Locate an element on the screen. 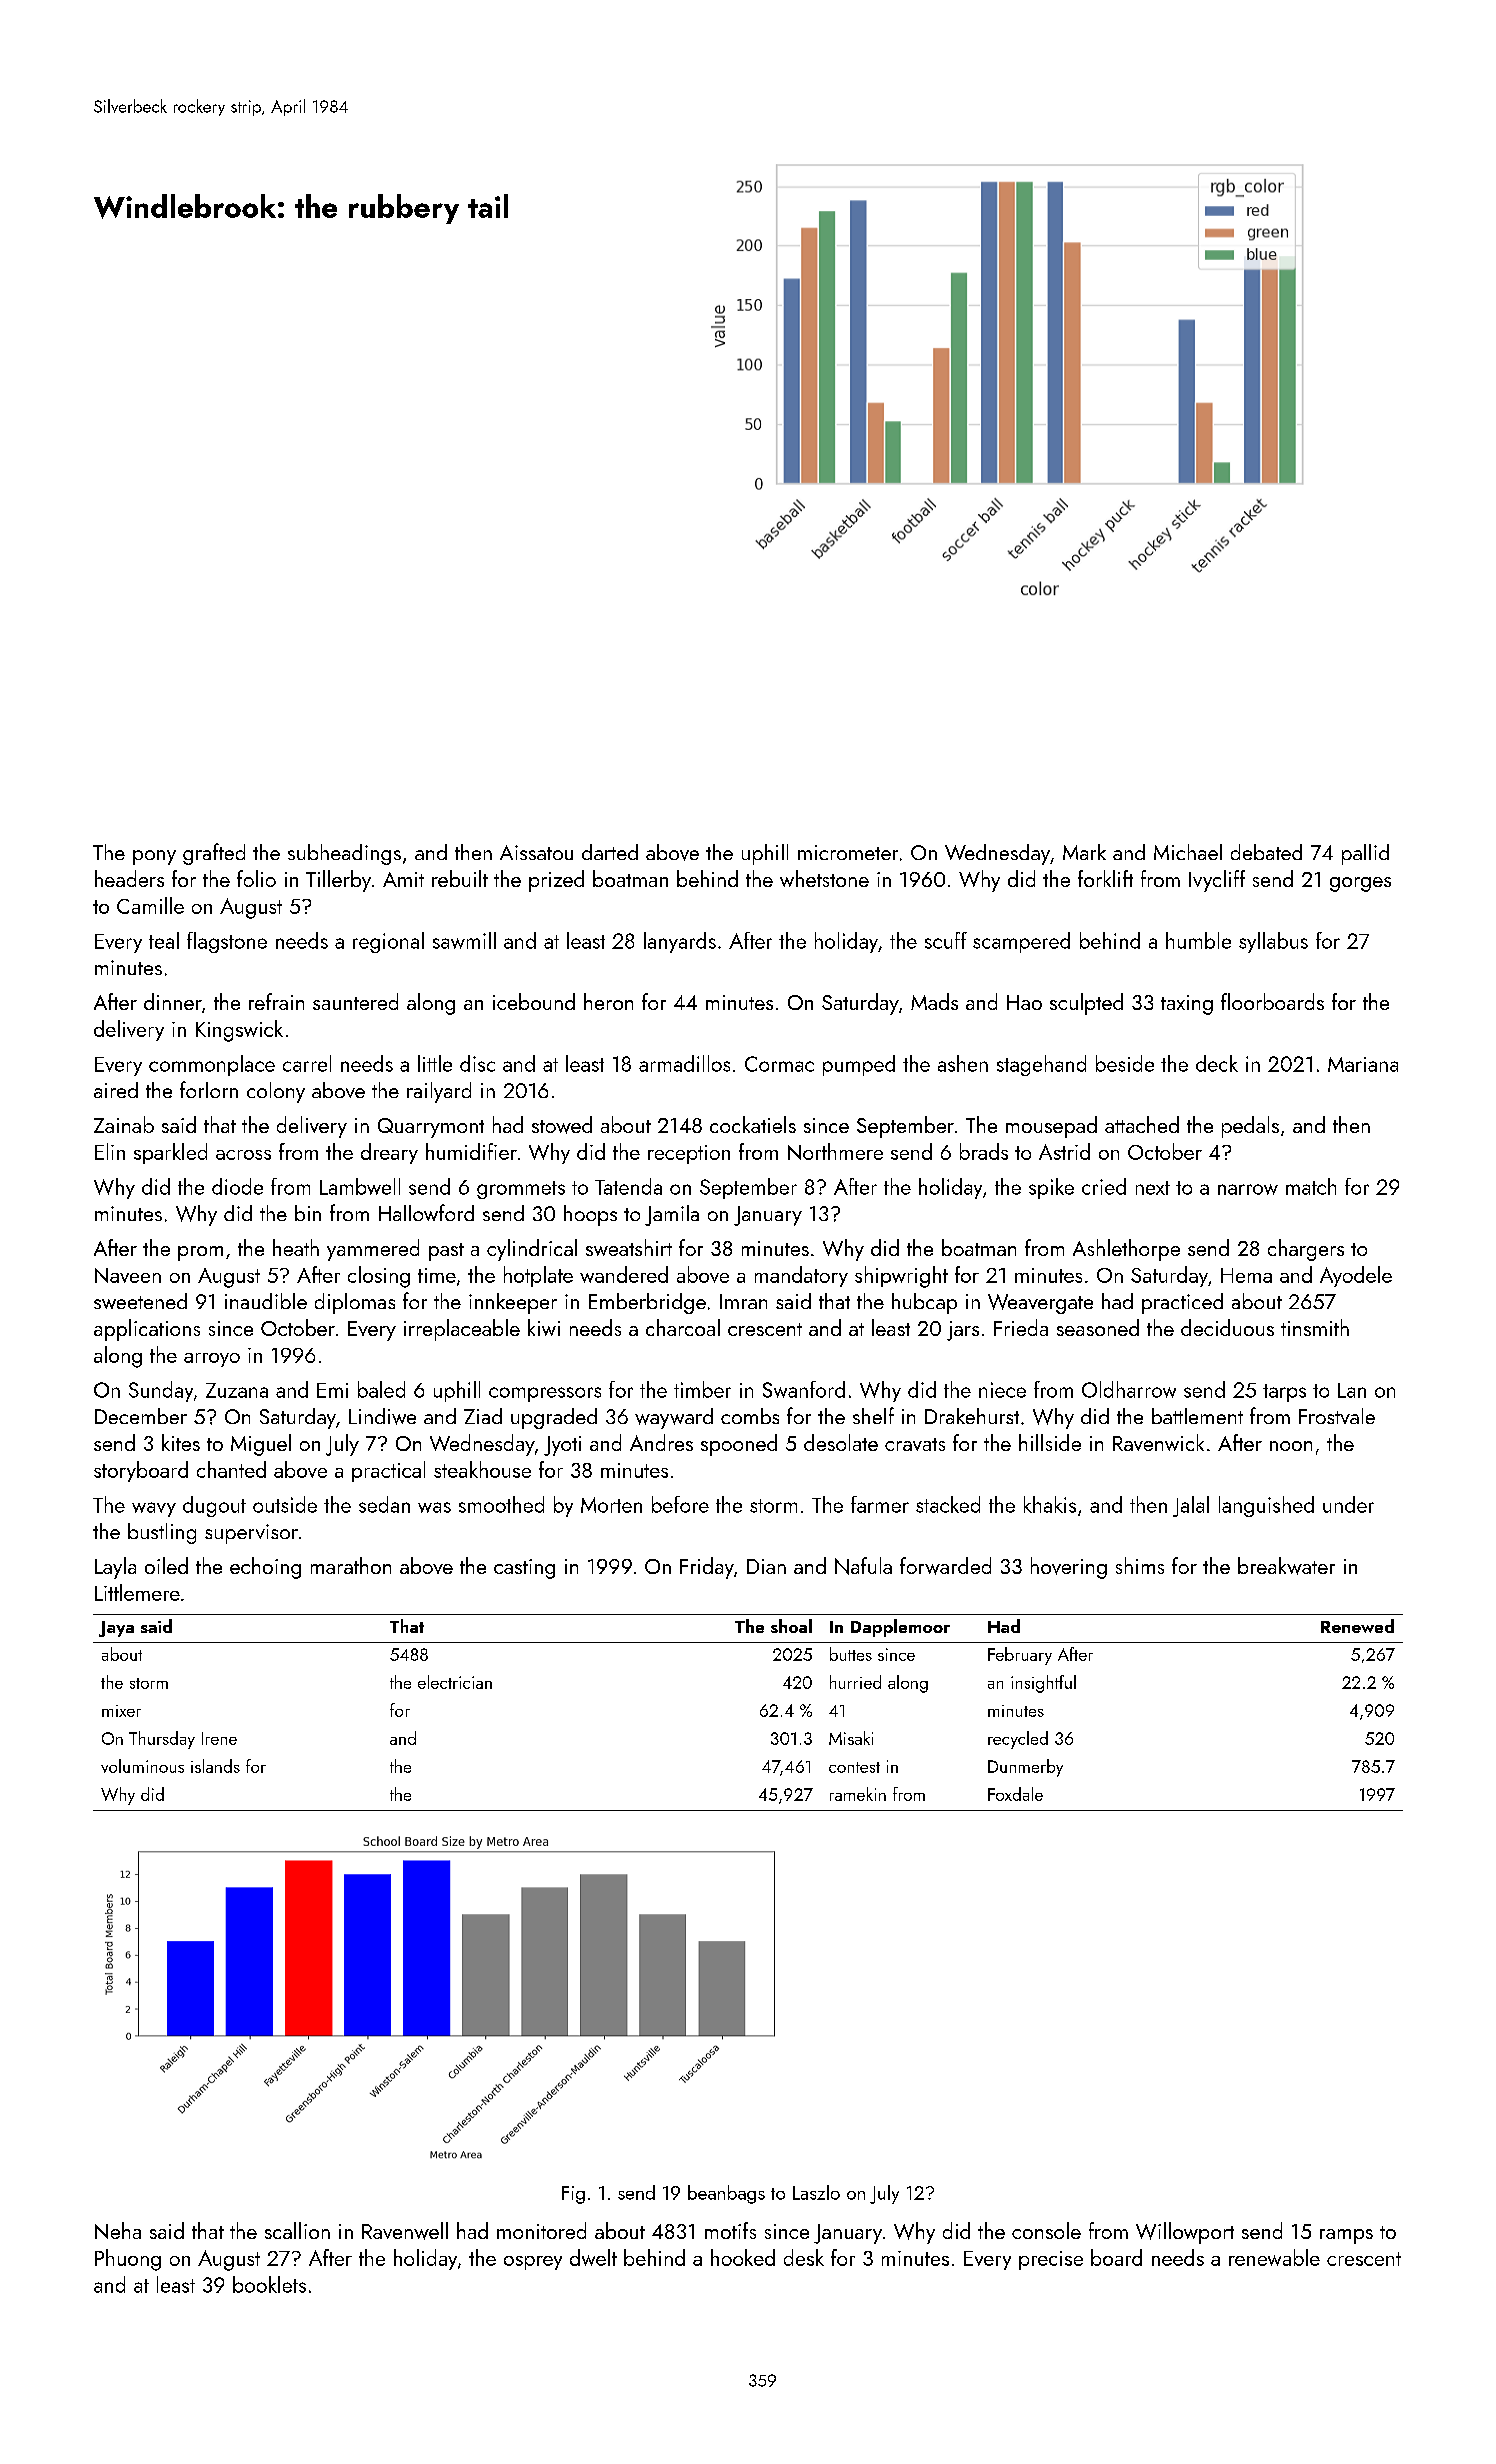 This screenshot has height=2464, width=1496. pallid is located at coordinates (1365, 854).
